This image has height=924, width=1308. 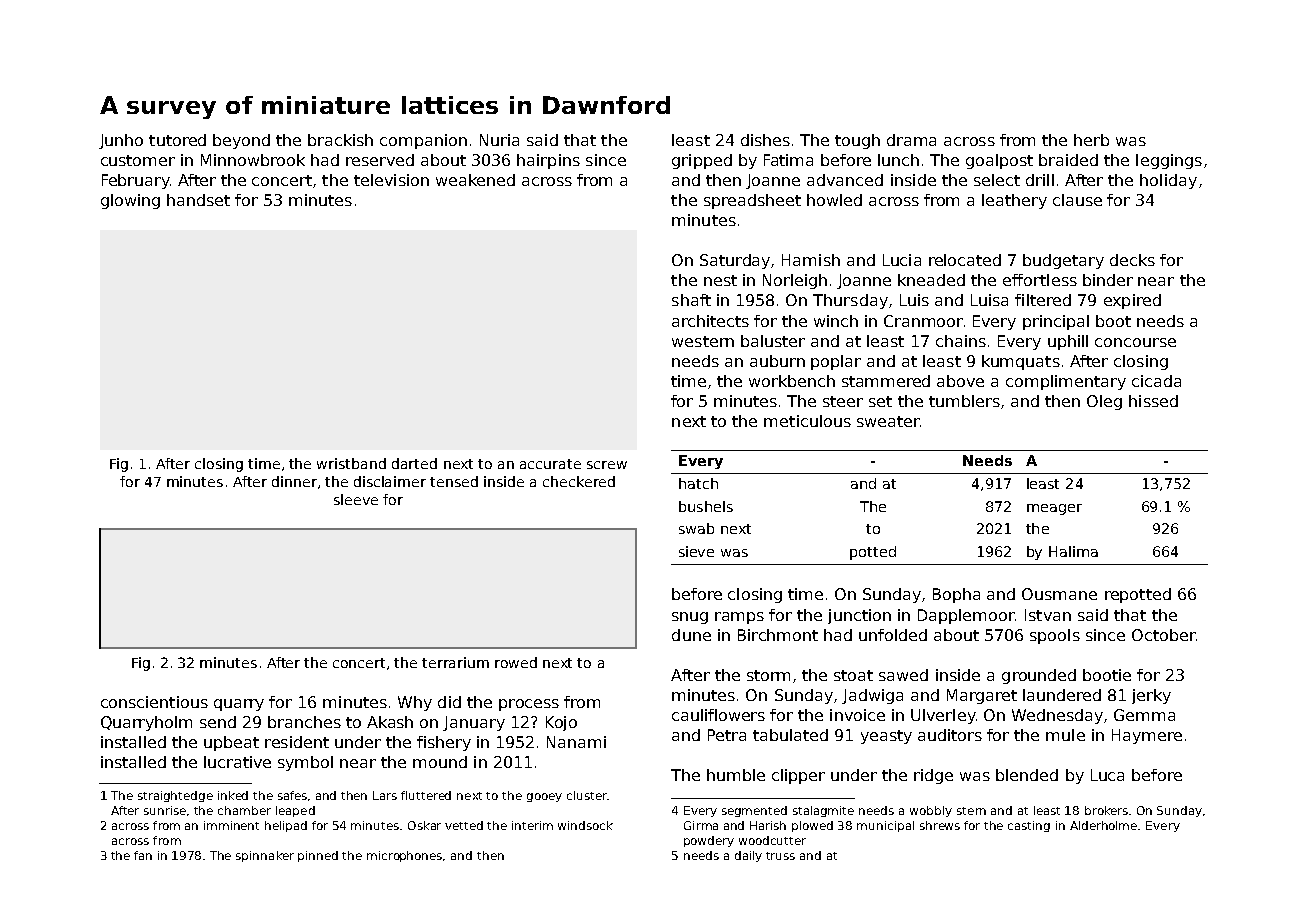 What do you see at coordinates (691, 300) in the image?
I see `shaft` at bounding box center [691, 300].
